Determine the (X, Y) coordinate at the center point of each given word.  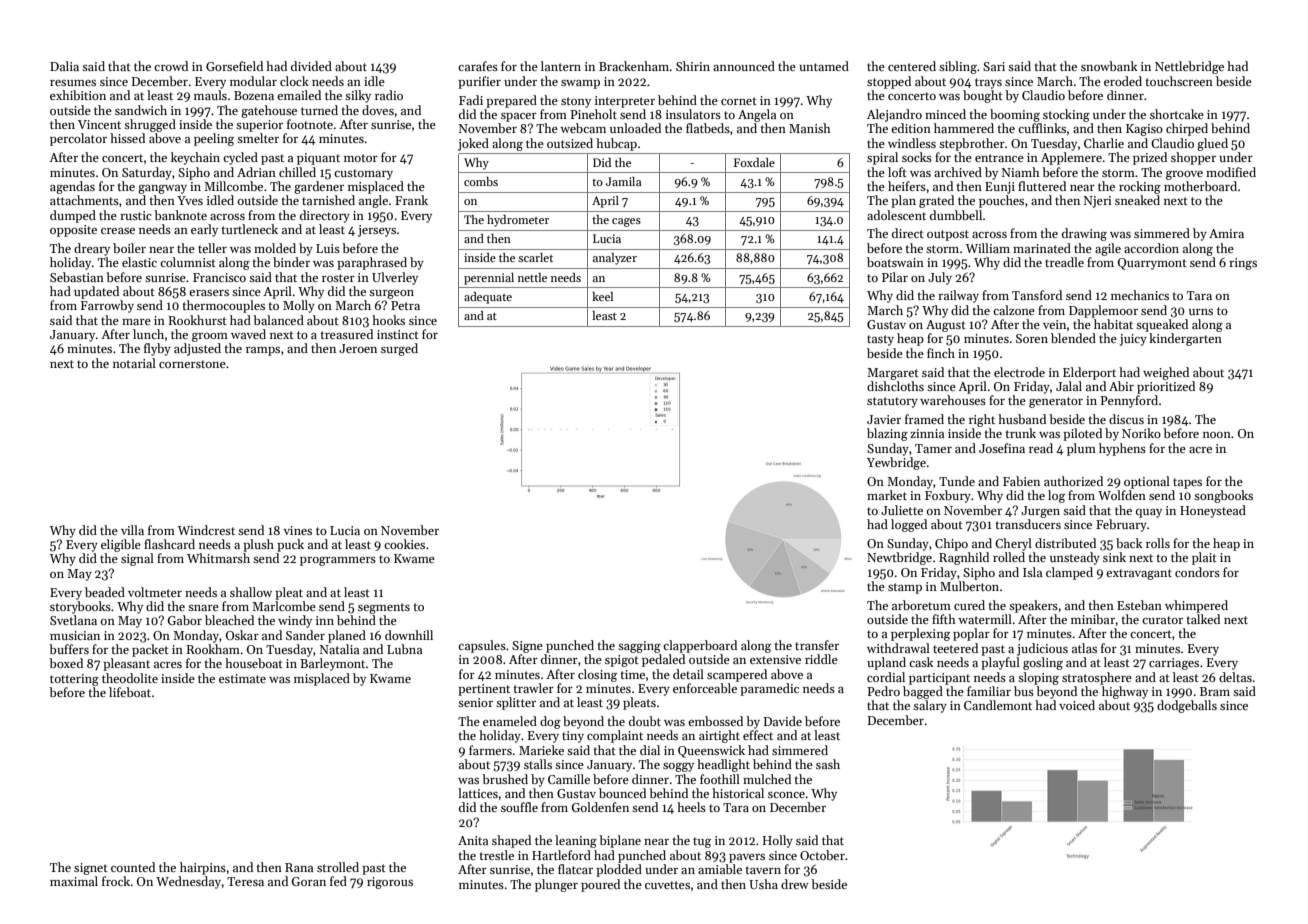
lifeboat (130, 692)
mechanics (1140, 295)
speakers (1033, 606)
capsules (482, 646)
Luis (328, 248)
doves (378, 110)
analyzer (615, 259)
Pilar (895, 277)
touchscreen (1179, 81)
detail (688, 674)
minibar (1093, 619)
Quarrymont (1152, 264)
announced (744, 66)
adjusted (197, 349)
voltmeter (155, 592)
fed (338, 881)
